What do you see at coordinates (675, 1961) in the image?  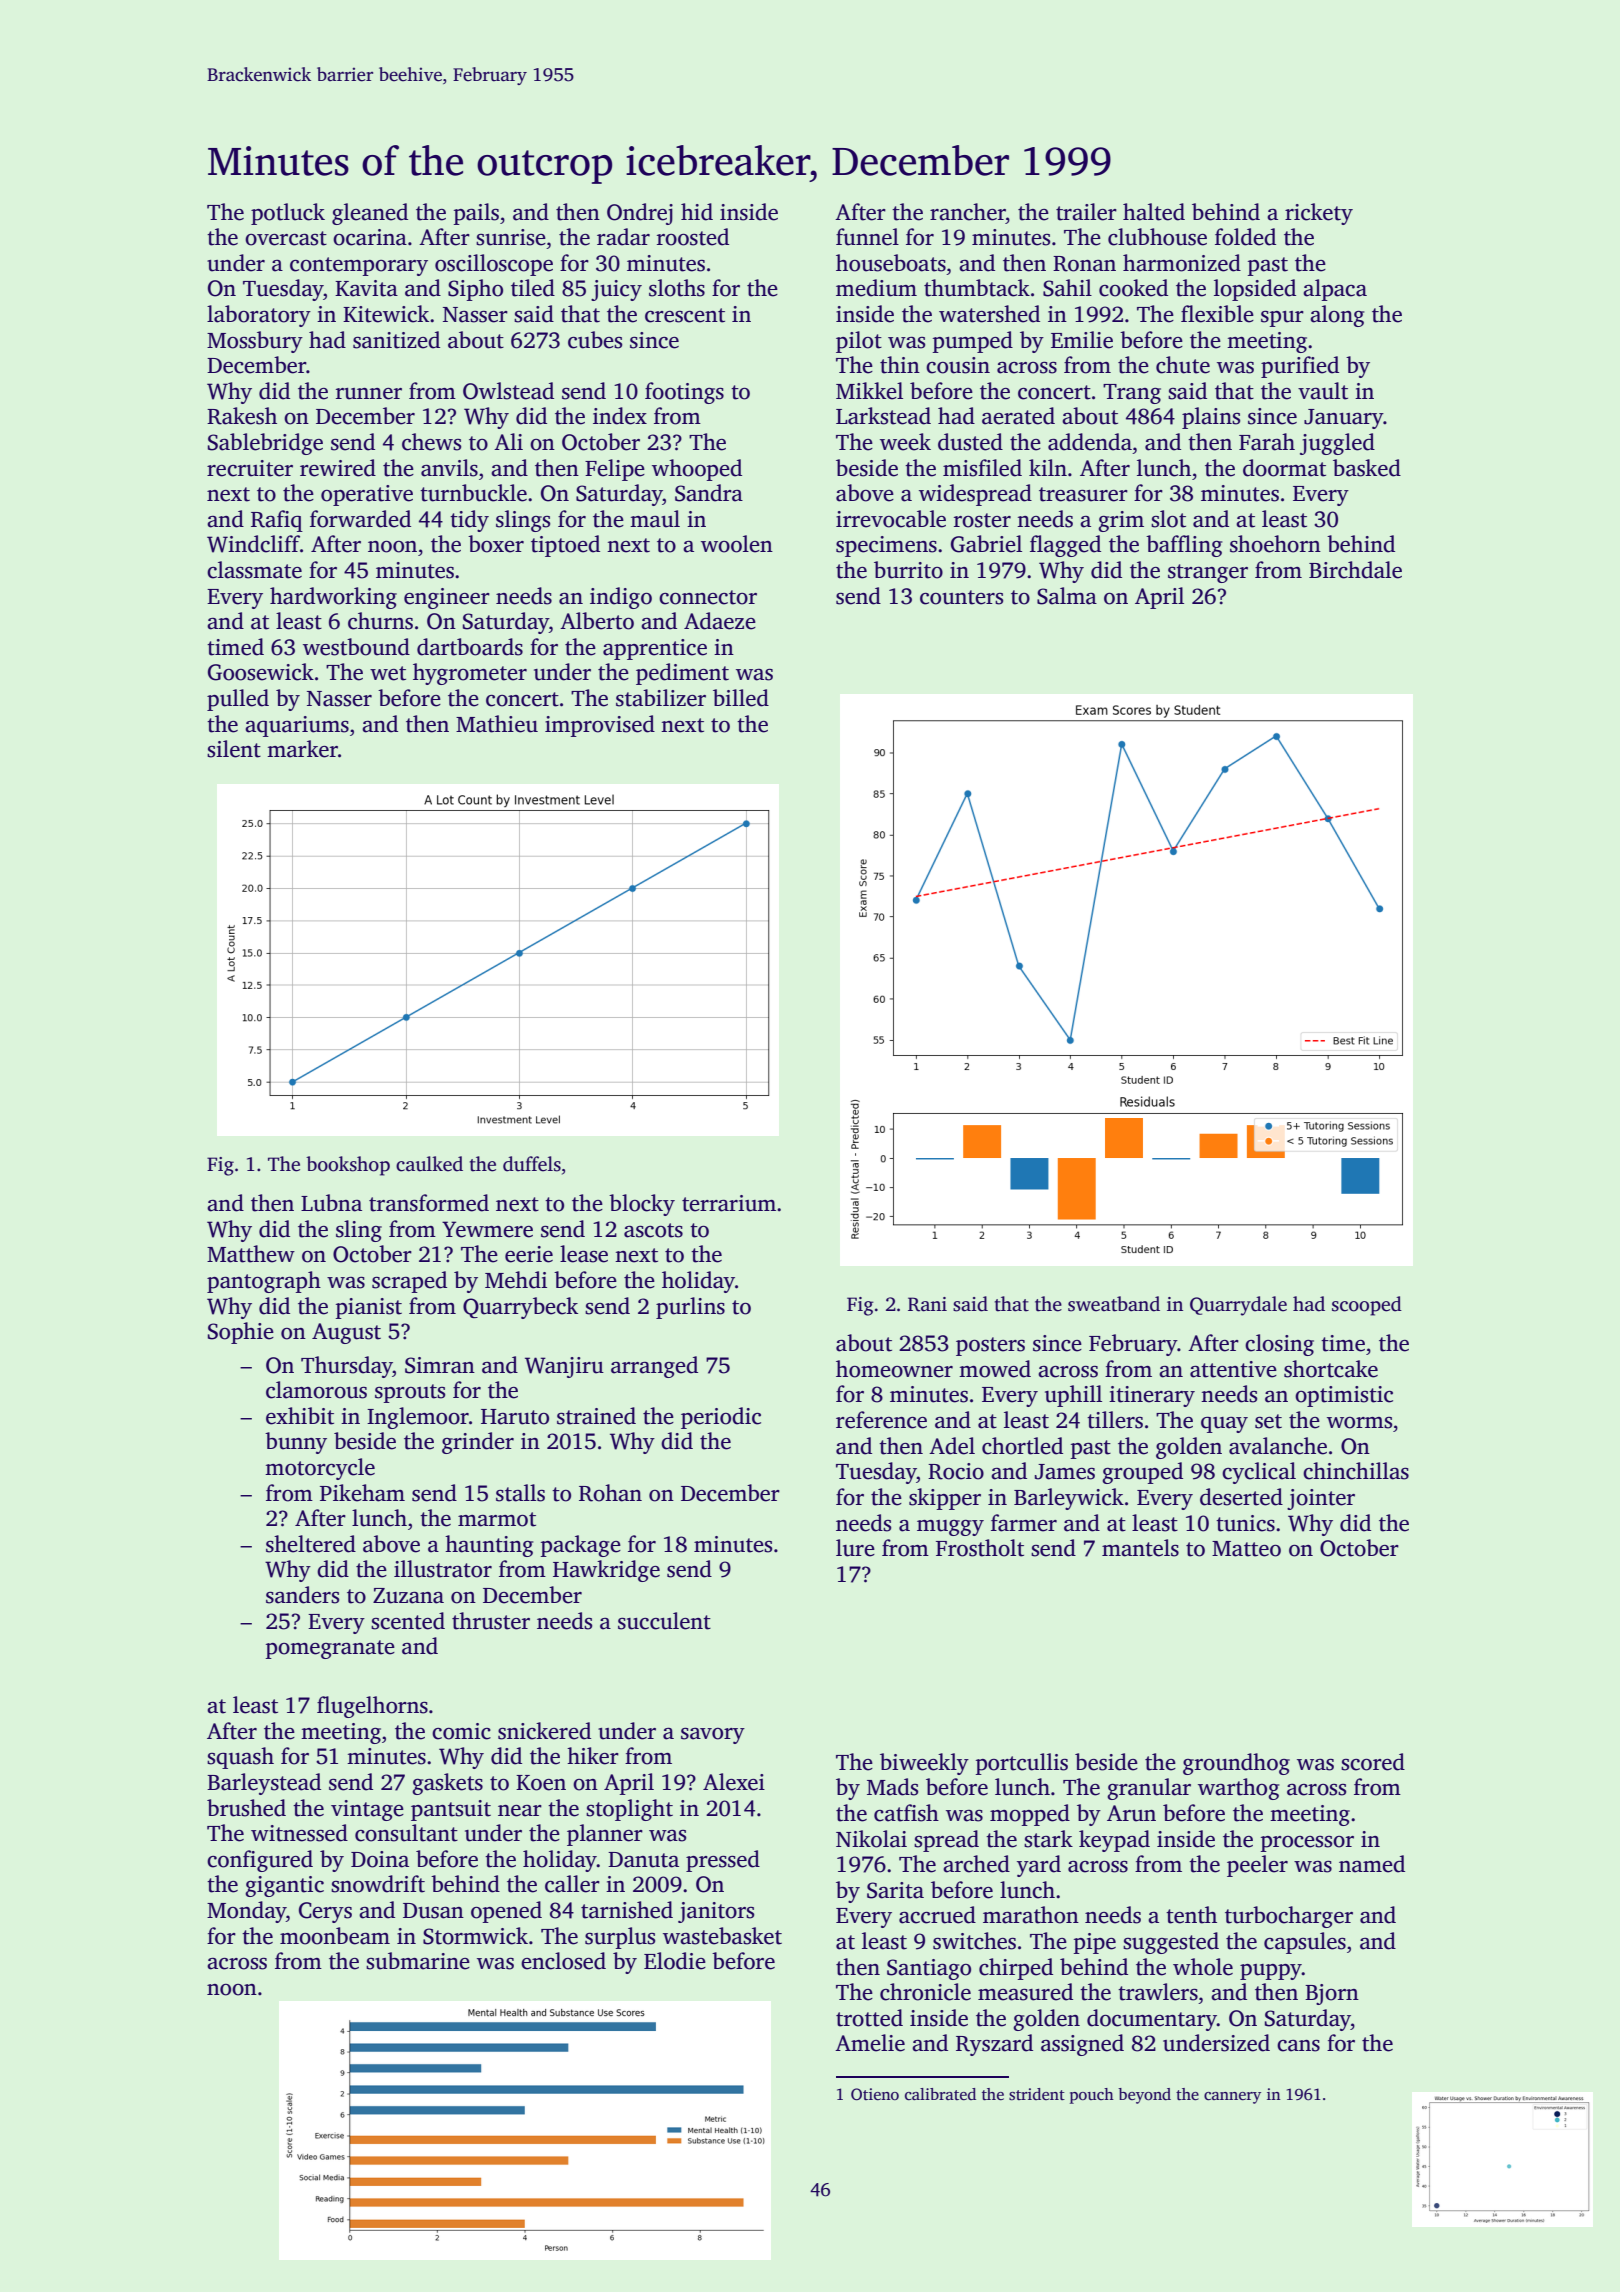 I see `Elodie` at bounding box center [675, 1961].
